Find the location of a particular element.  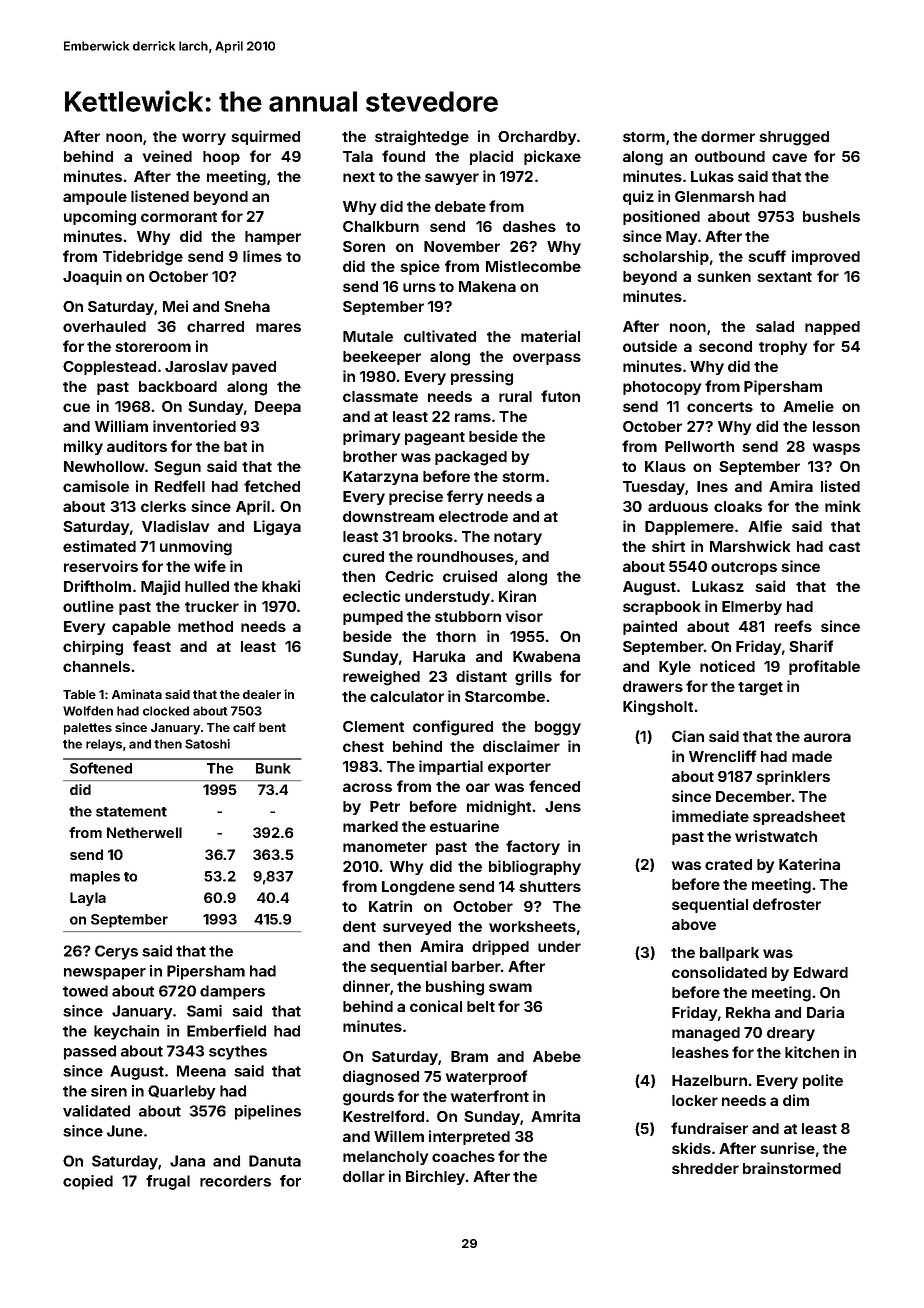

boggy is located at coordinates (558, 728).
